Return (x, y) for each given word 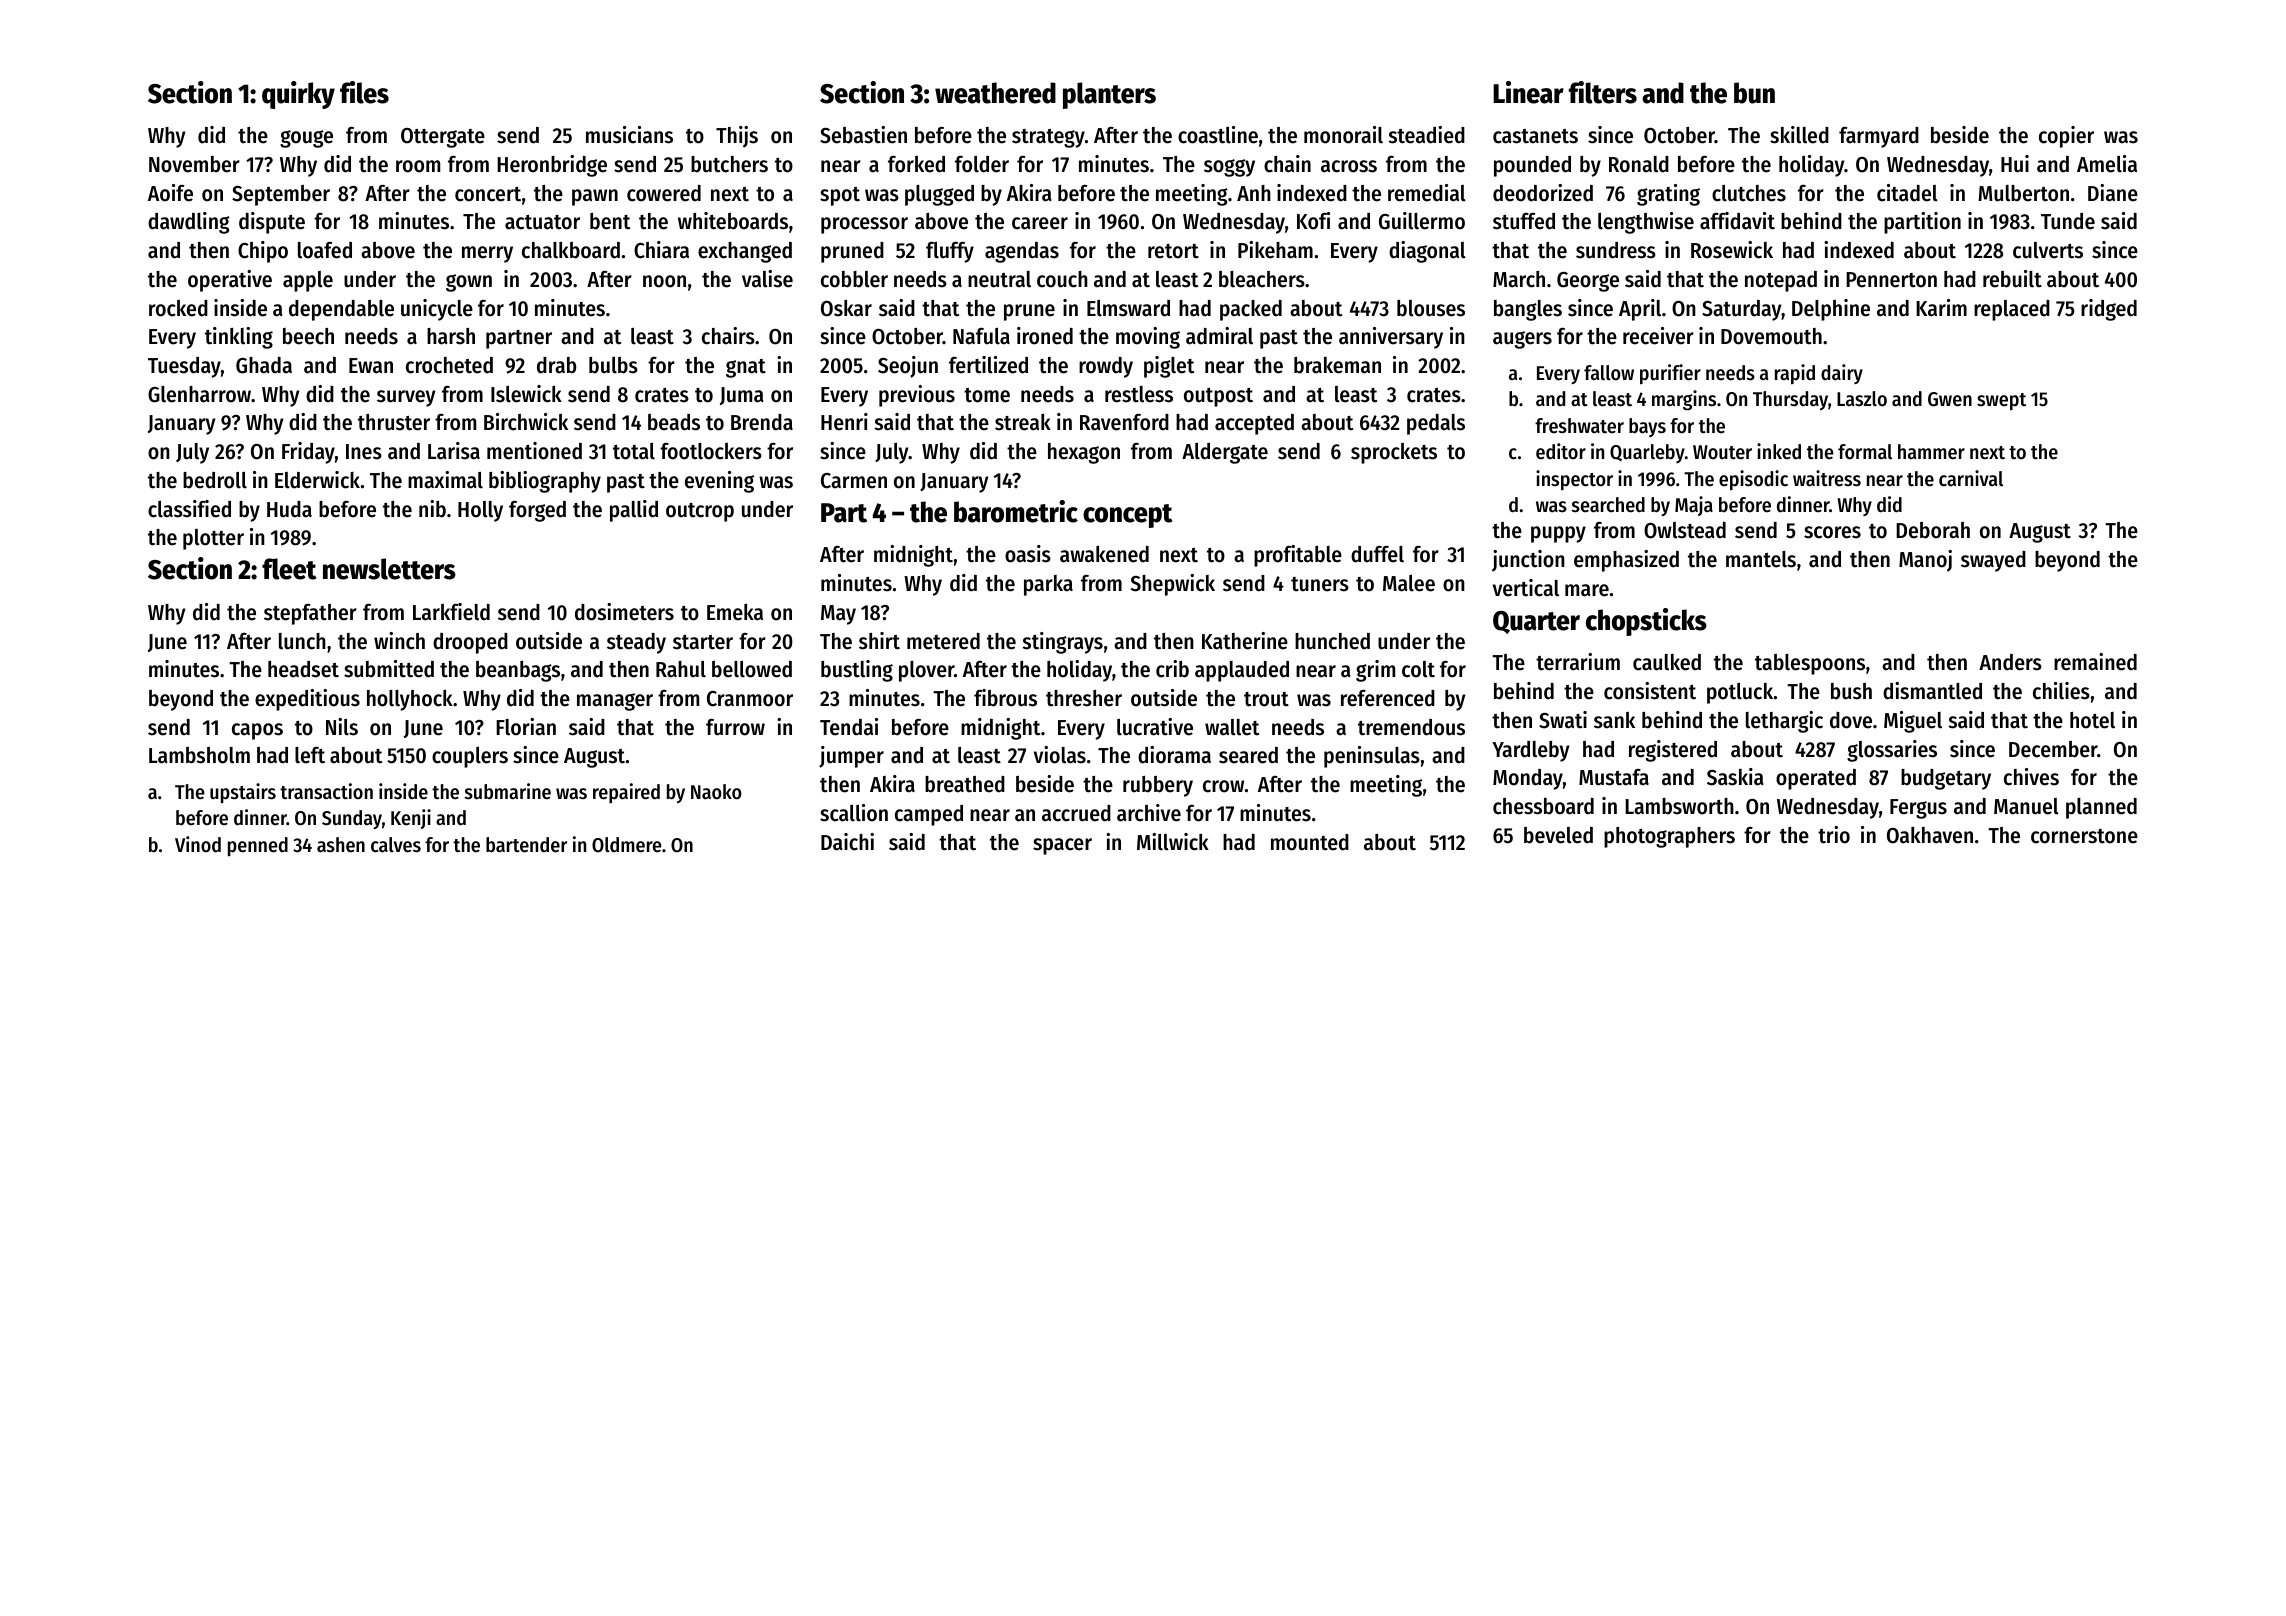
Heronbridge (552, 166)
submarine (508, 791)
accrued (1076, 813)
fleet (289, 569)
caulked (1667, 662)
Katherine (1245, 641)
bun (1754, 93)
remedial (1427, 193)
